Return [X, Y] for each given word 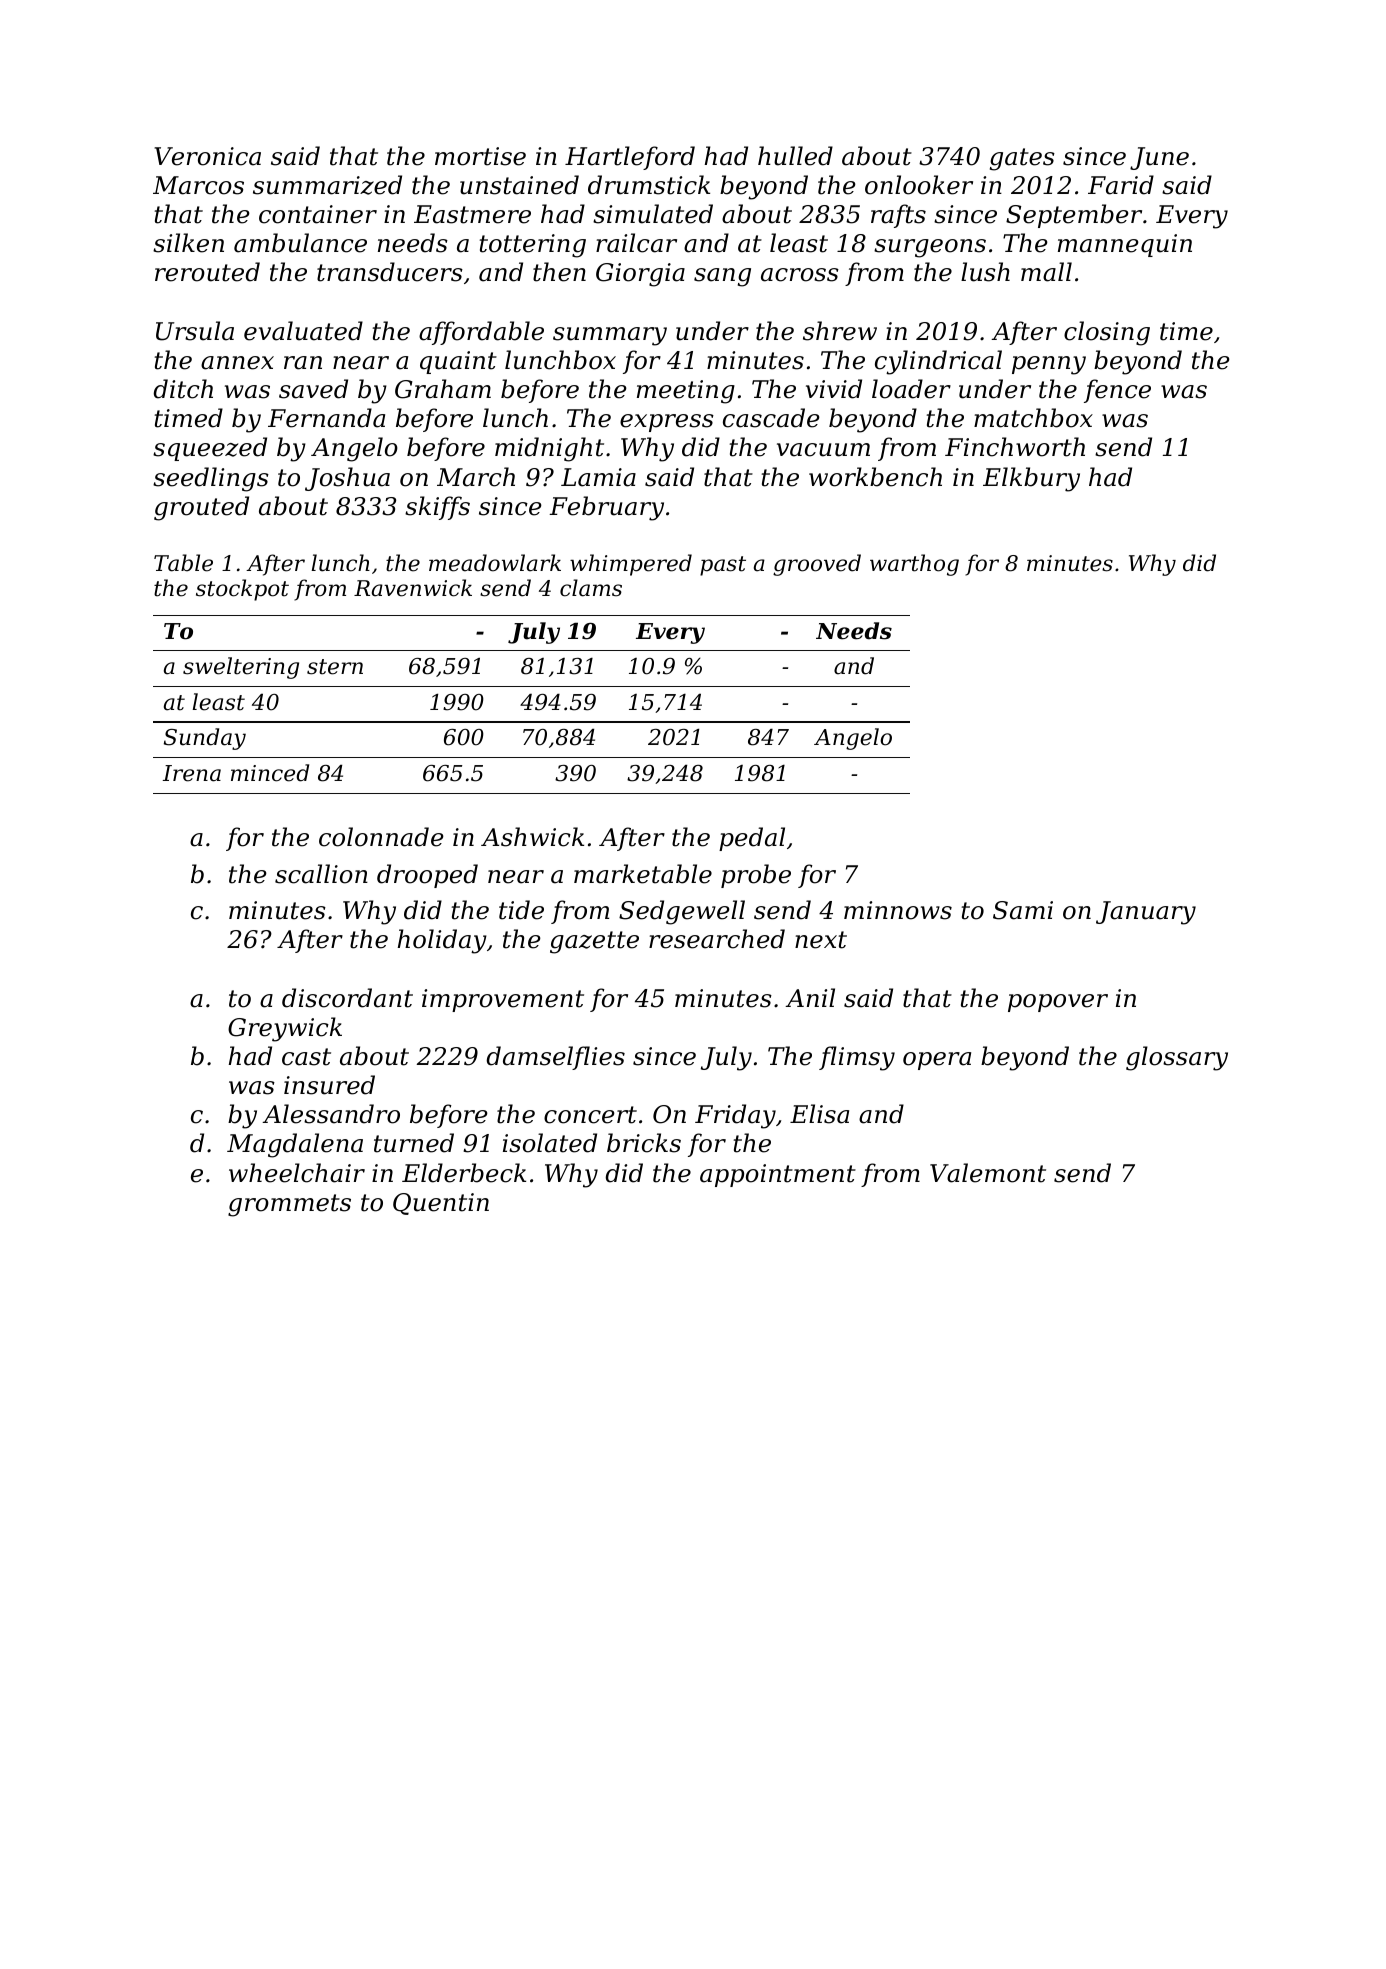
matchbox [1033, 418]
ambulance [300, 243]
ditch [183, 389]
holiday [442, 941]
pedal [752, 839]
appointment [778, 1175]
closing [1107, 333]
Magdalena [295, 1145]
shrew [840, 331]
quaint [458, 362]
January [1146, 913]
